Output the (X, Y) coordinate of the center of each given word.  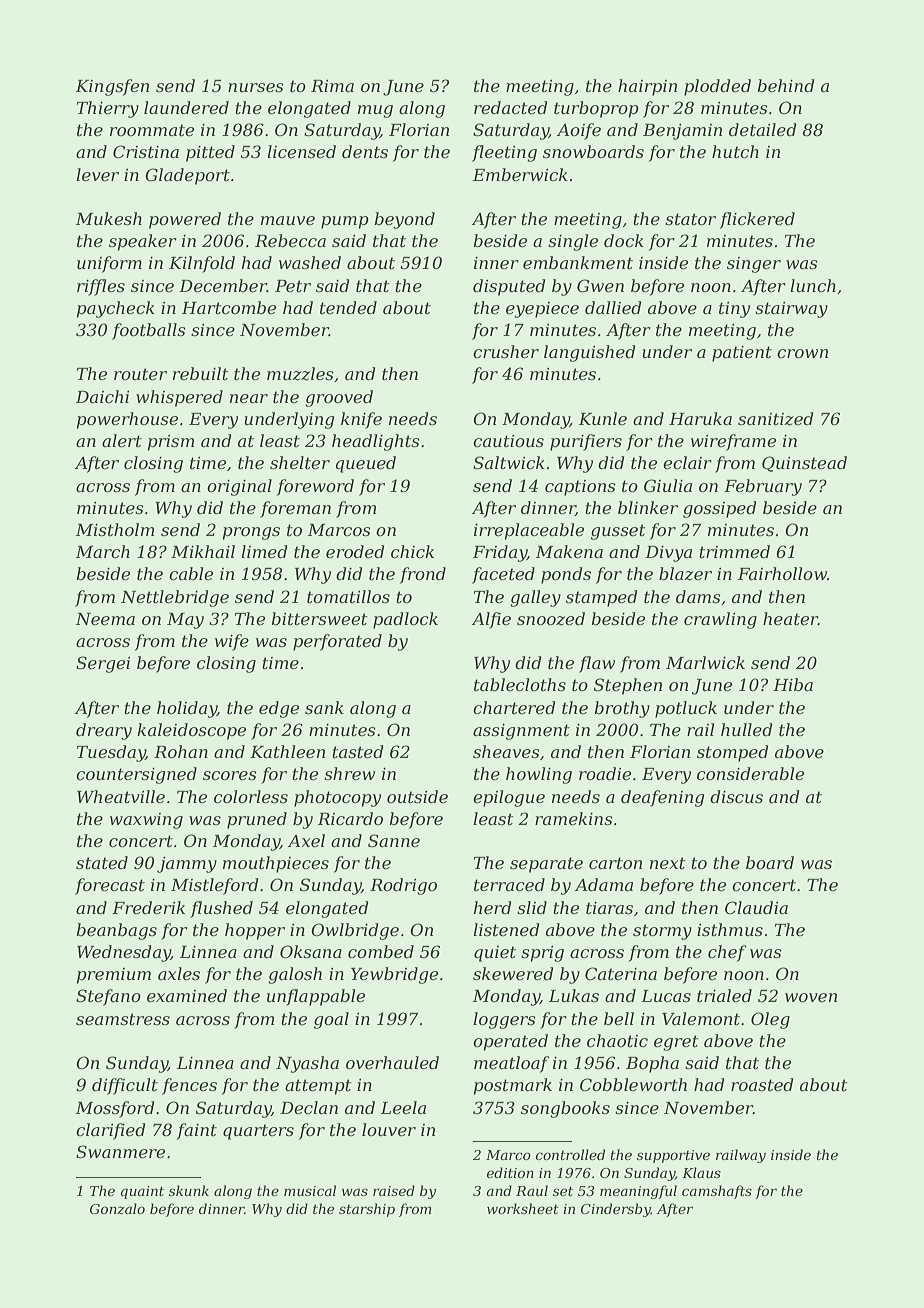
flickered (757, 220)
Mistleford (214, 886)
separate (546, 865)
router (140, 374)
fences (189, 1086)
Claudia (756, 907)
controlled (570, 1154)
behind (785, 85)
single (573, 242)
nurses (256, 87)
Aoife (579, 131)
